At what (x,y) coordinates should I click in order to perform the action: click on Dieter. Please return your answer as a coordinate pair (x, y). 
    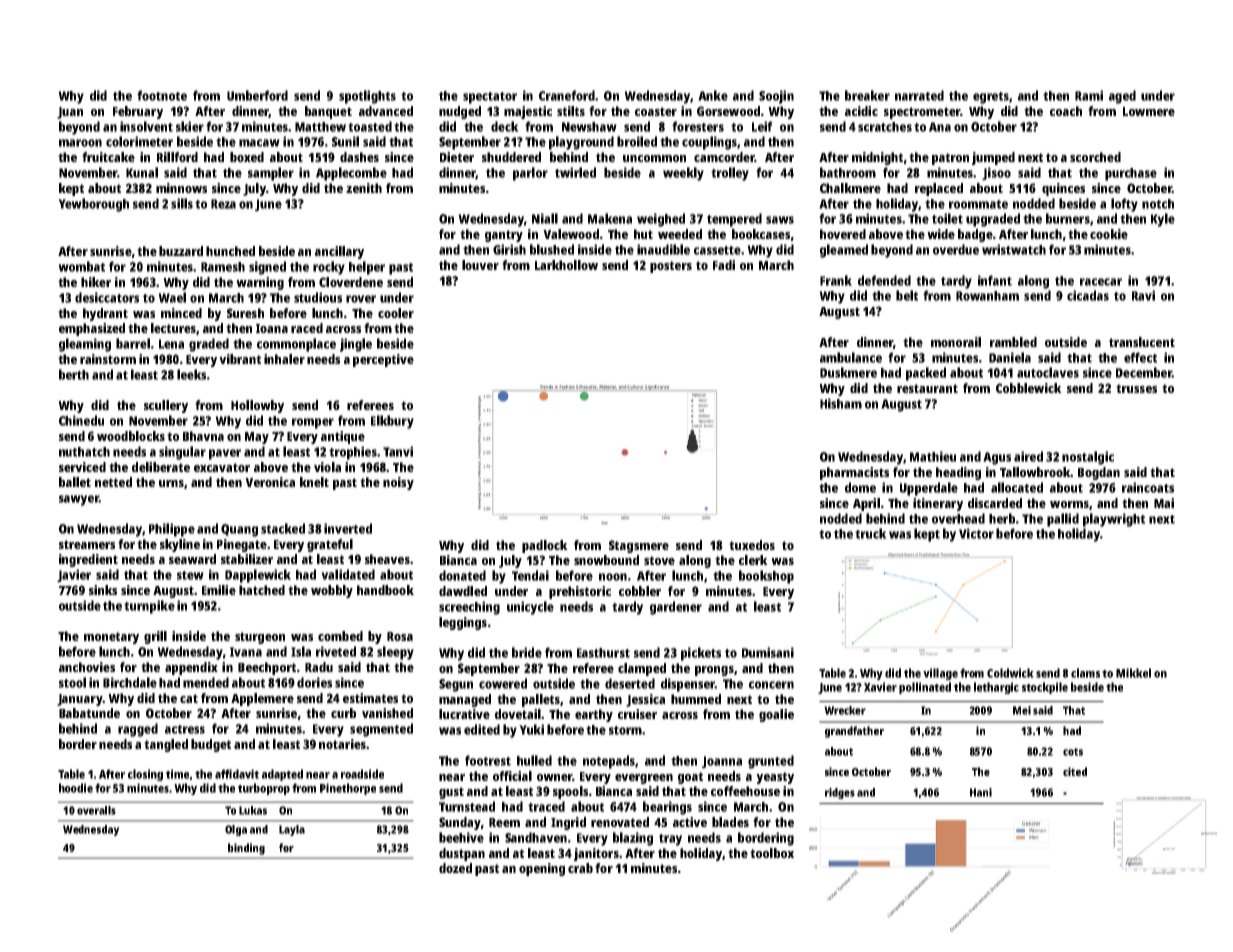
    Looking at the image, I should click on (457, 157).
